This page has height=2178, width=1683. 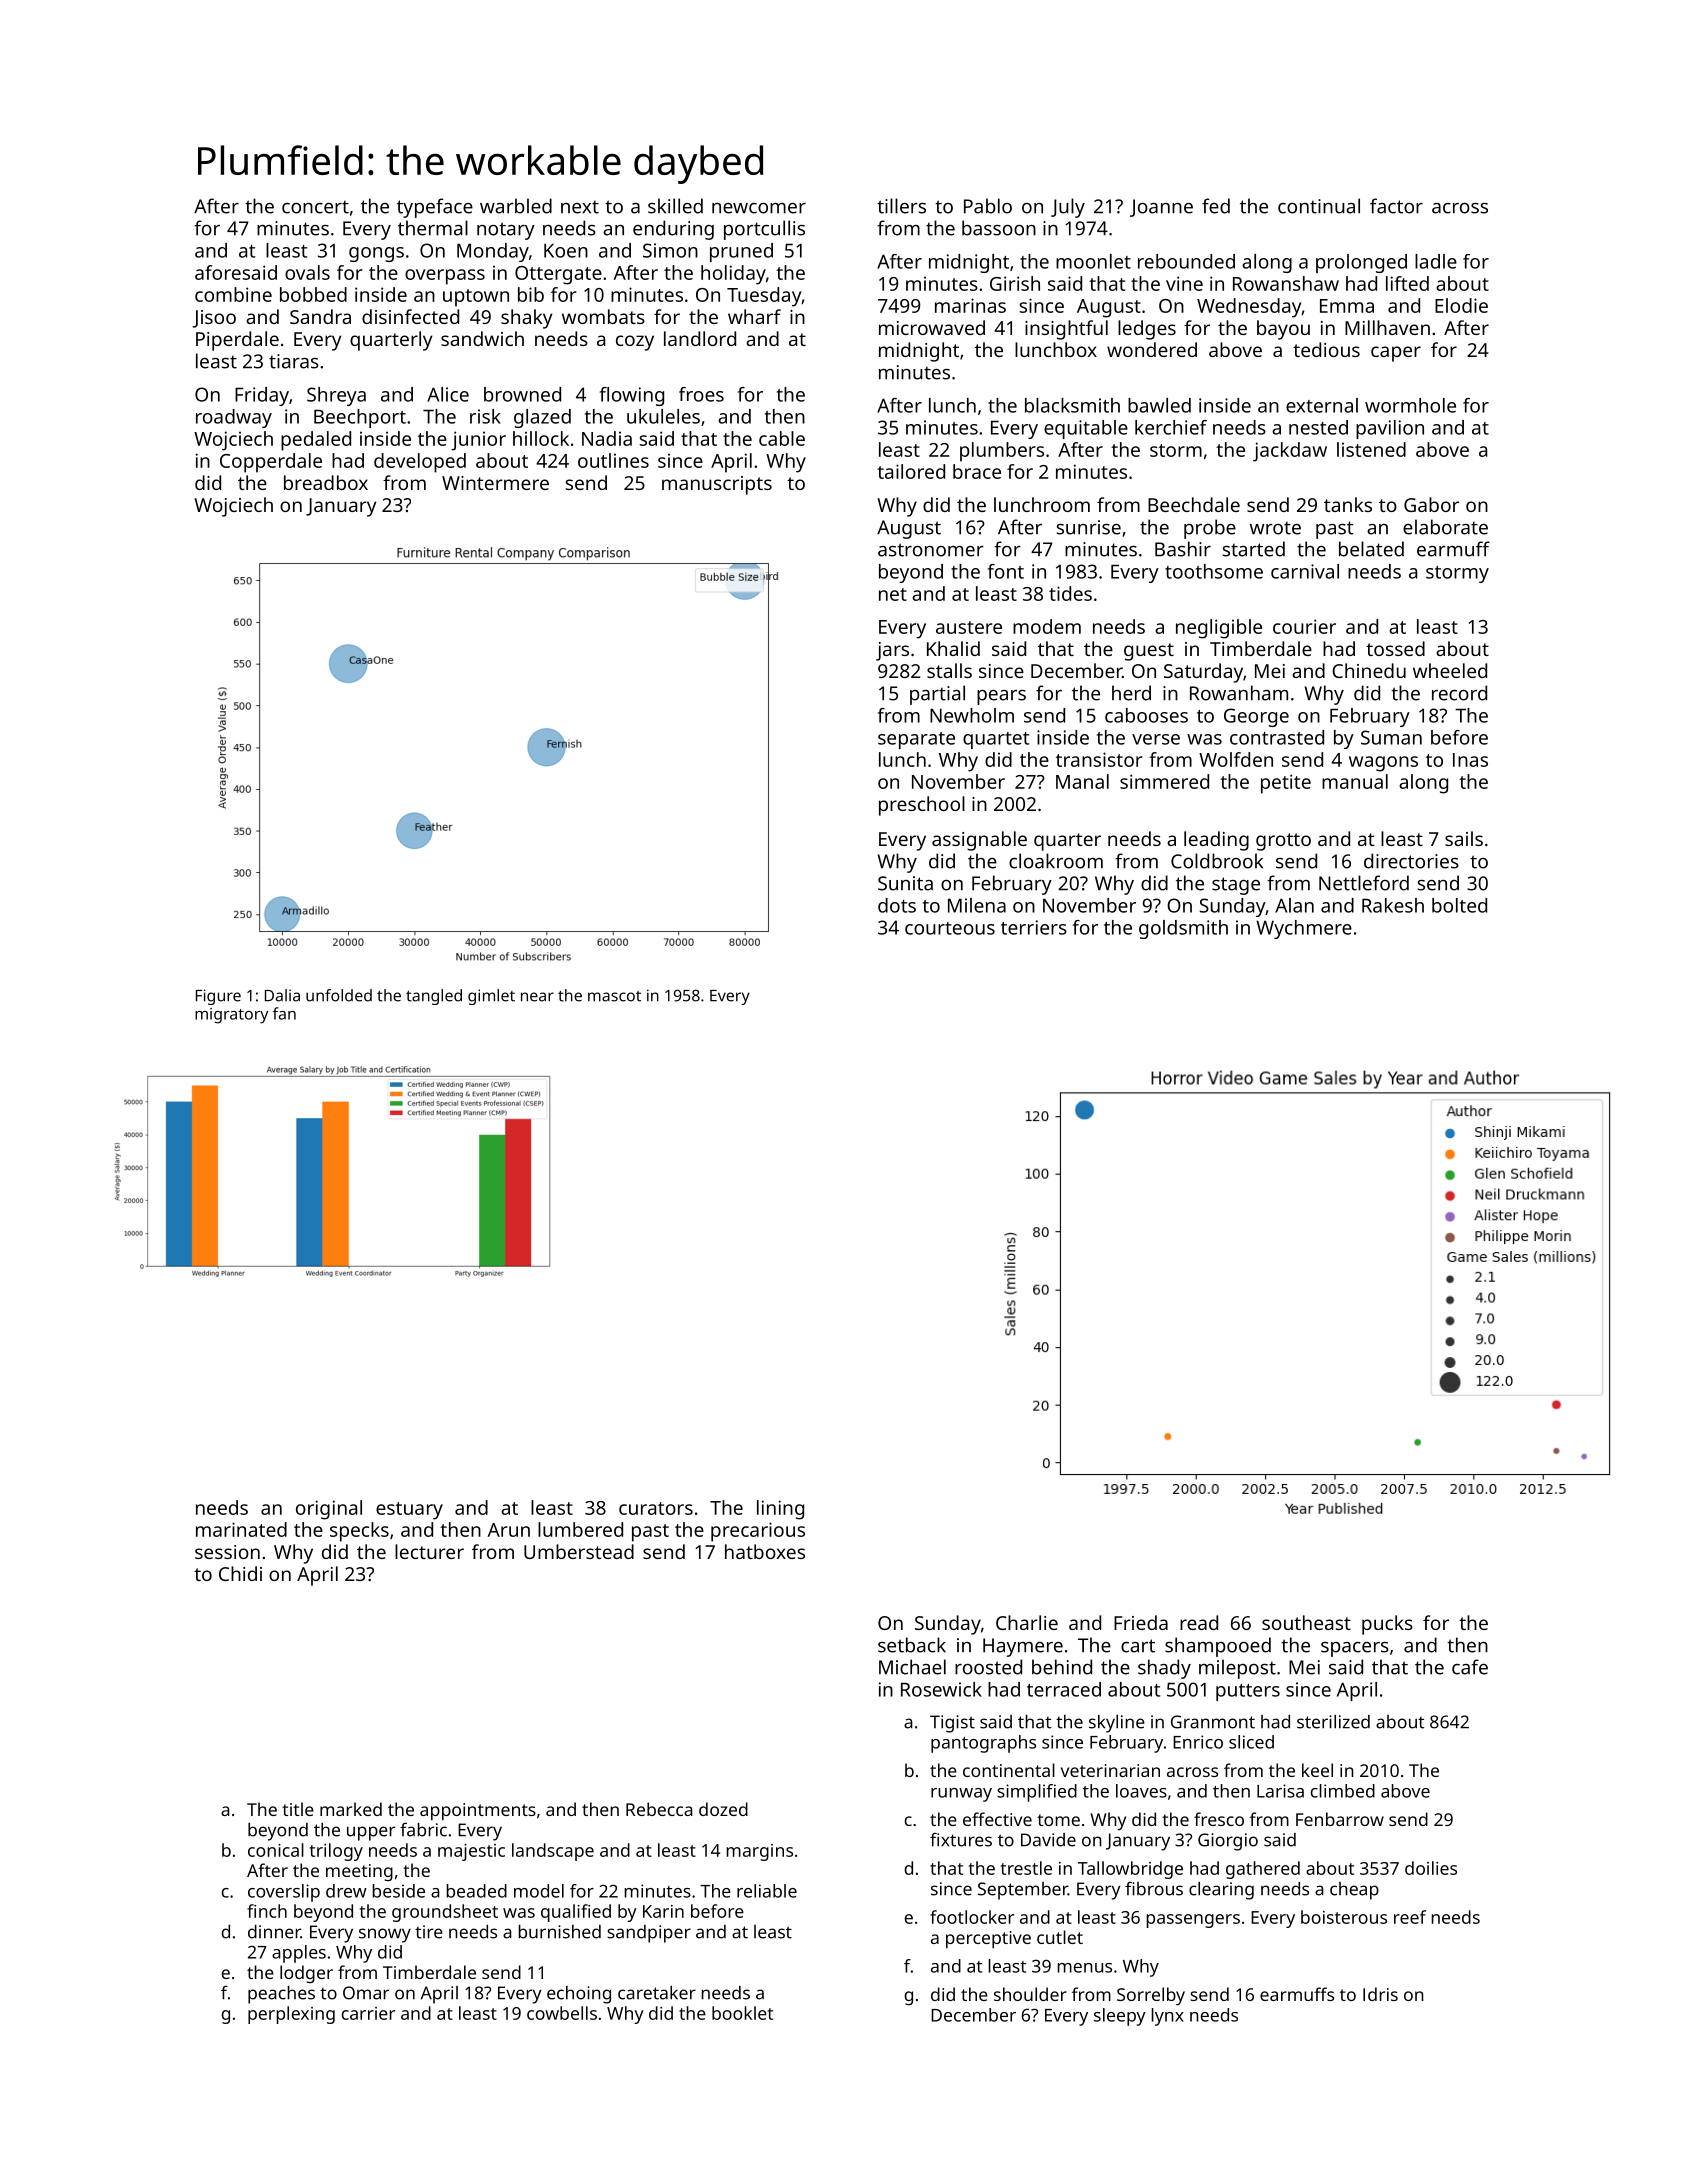 I want to click on veterinarian, so click(x=1110, y=1770).
